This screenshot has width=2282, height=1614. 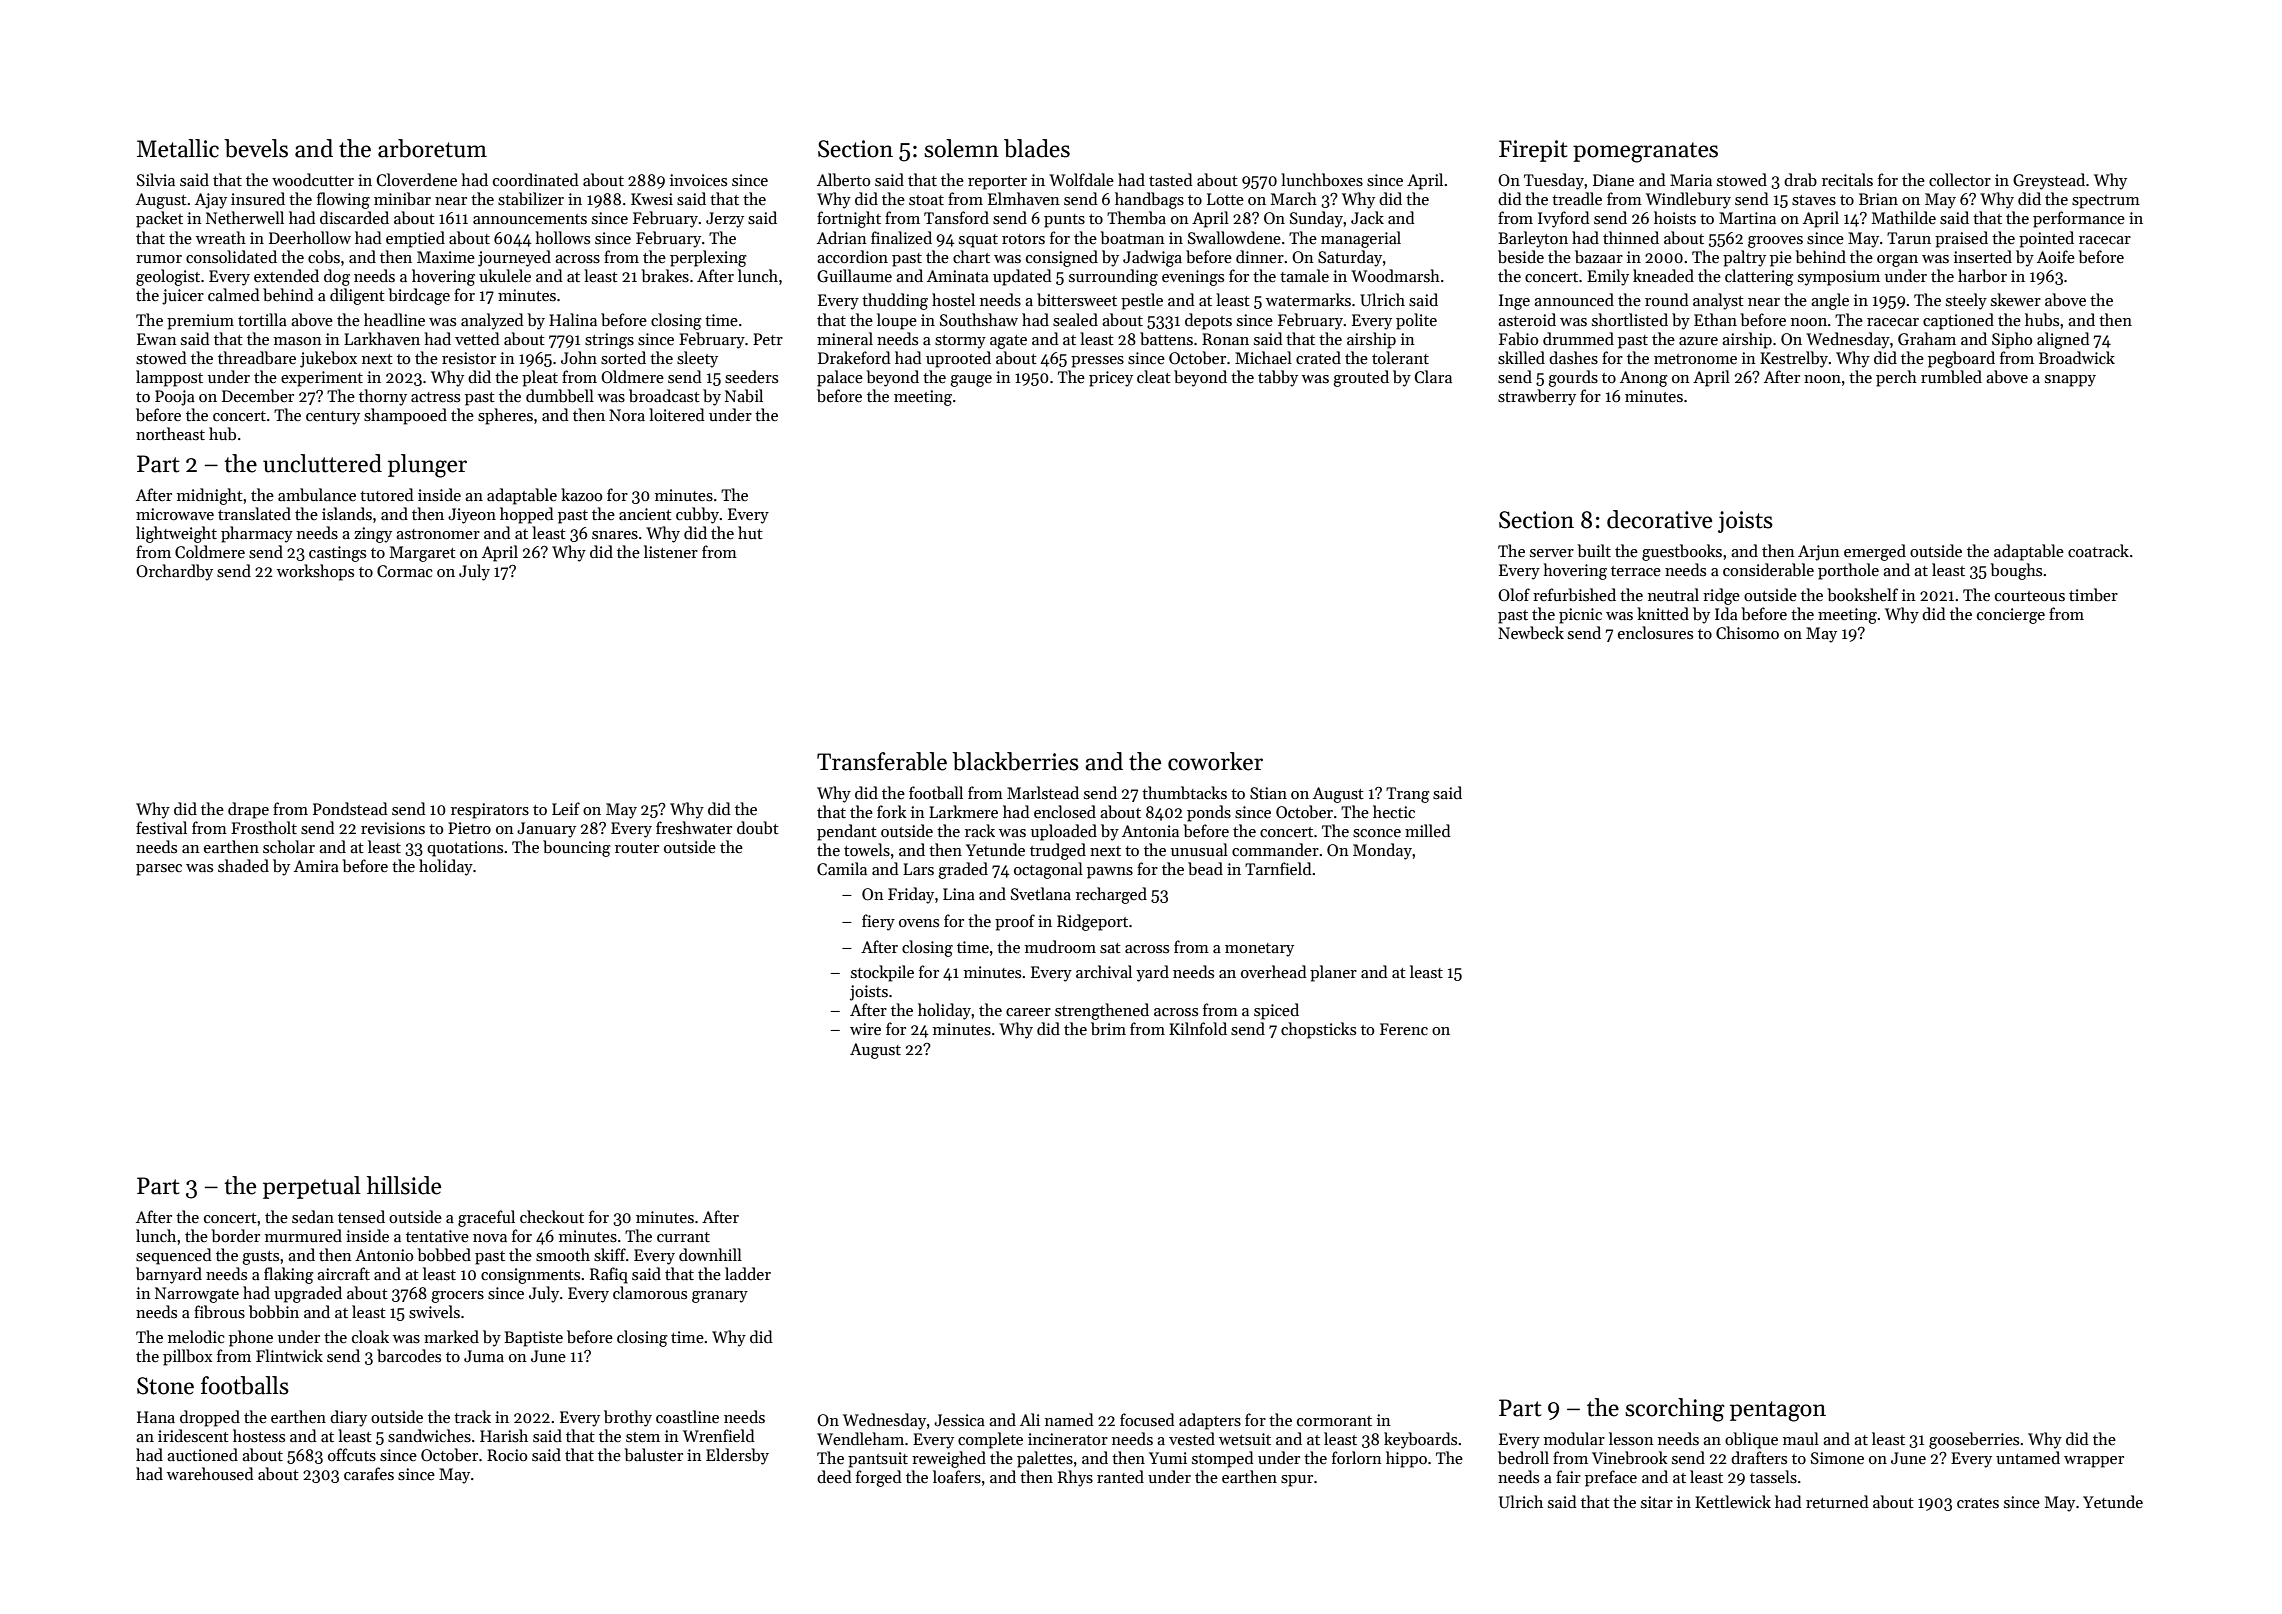 What do you see at coordinates (210, 1473) in the screenshot?
I see `warehoused` at bounding box center [210, 1473].
